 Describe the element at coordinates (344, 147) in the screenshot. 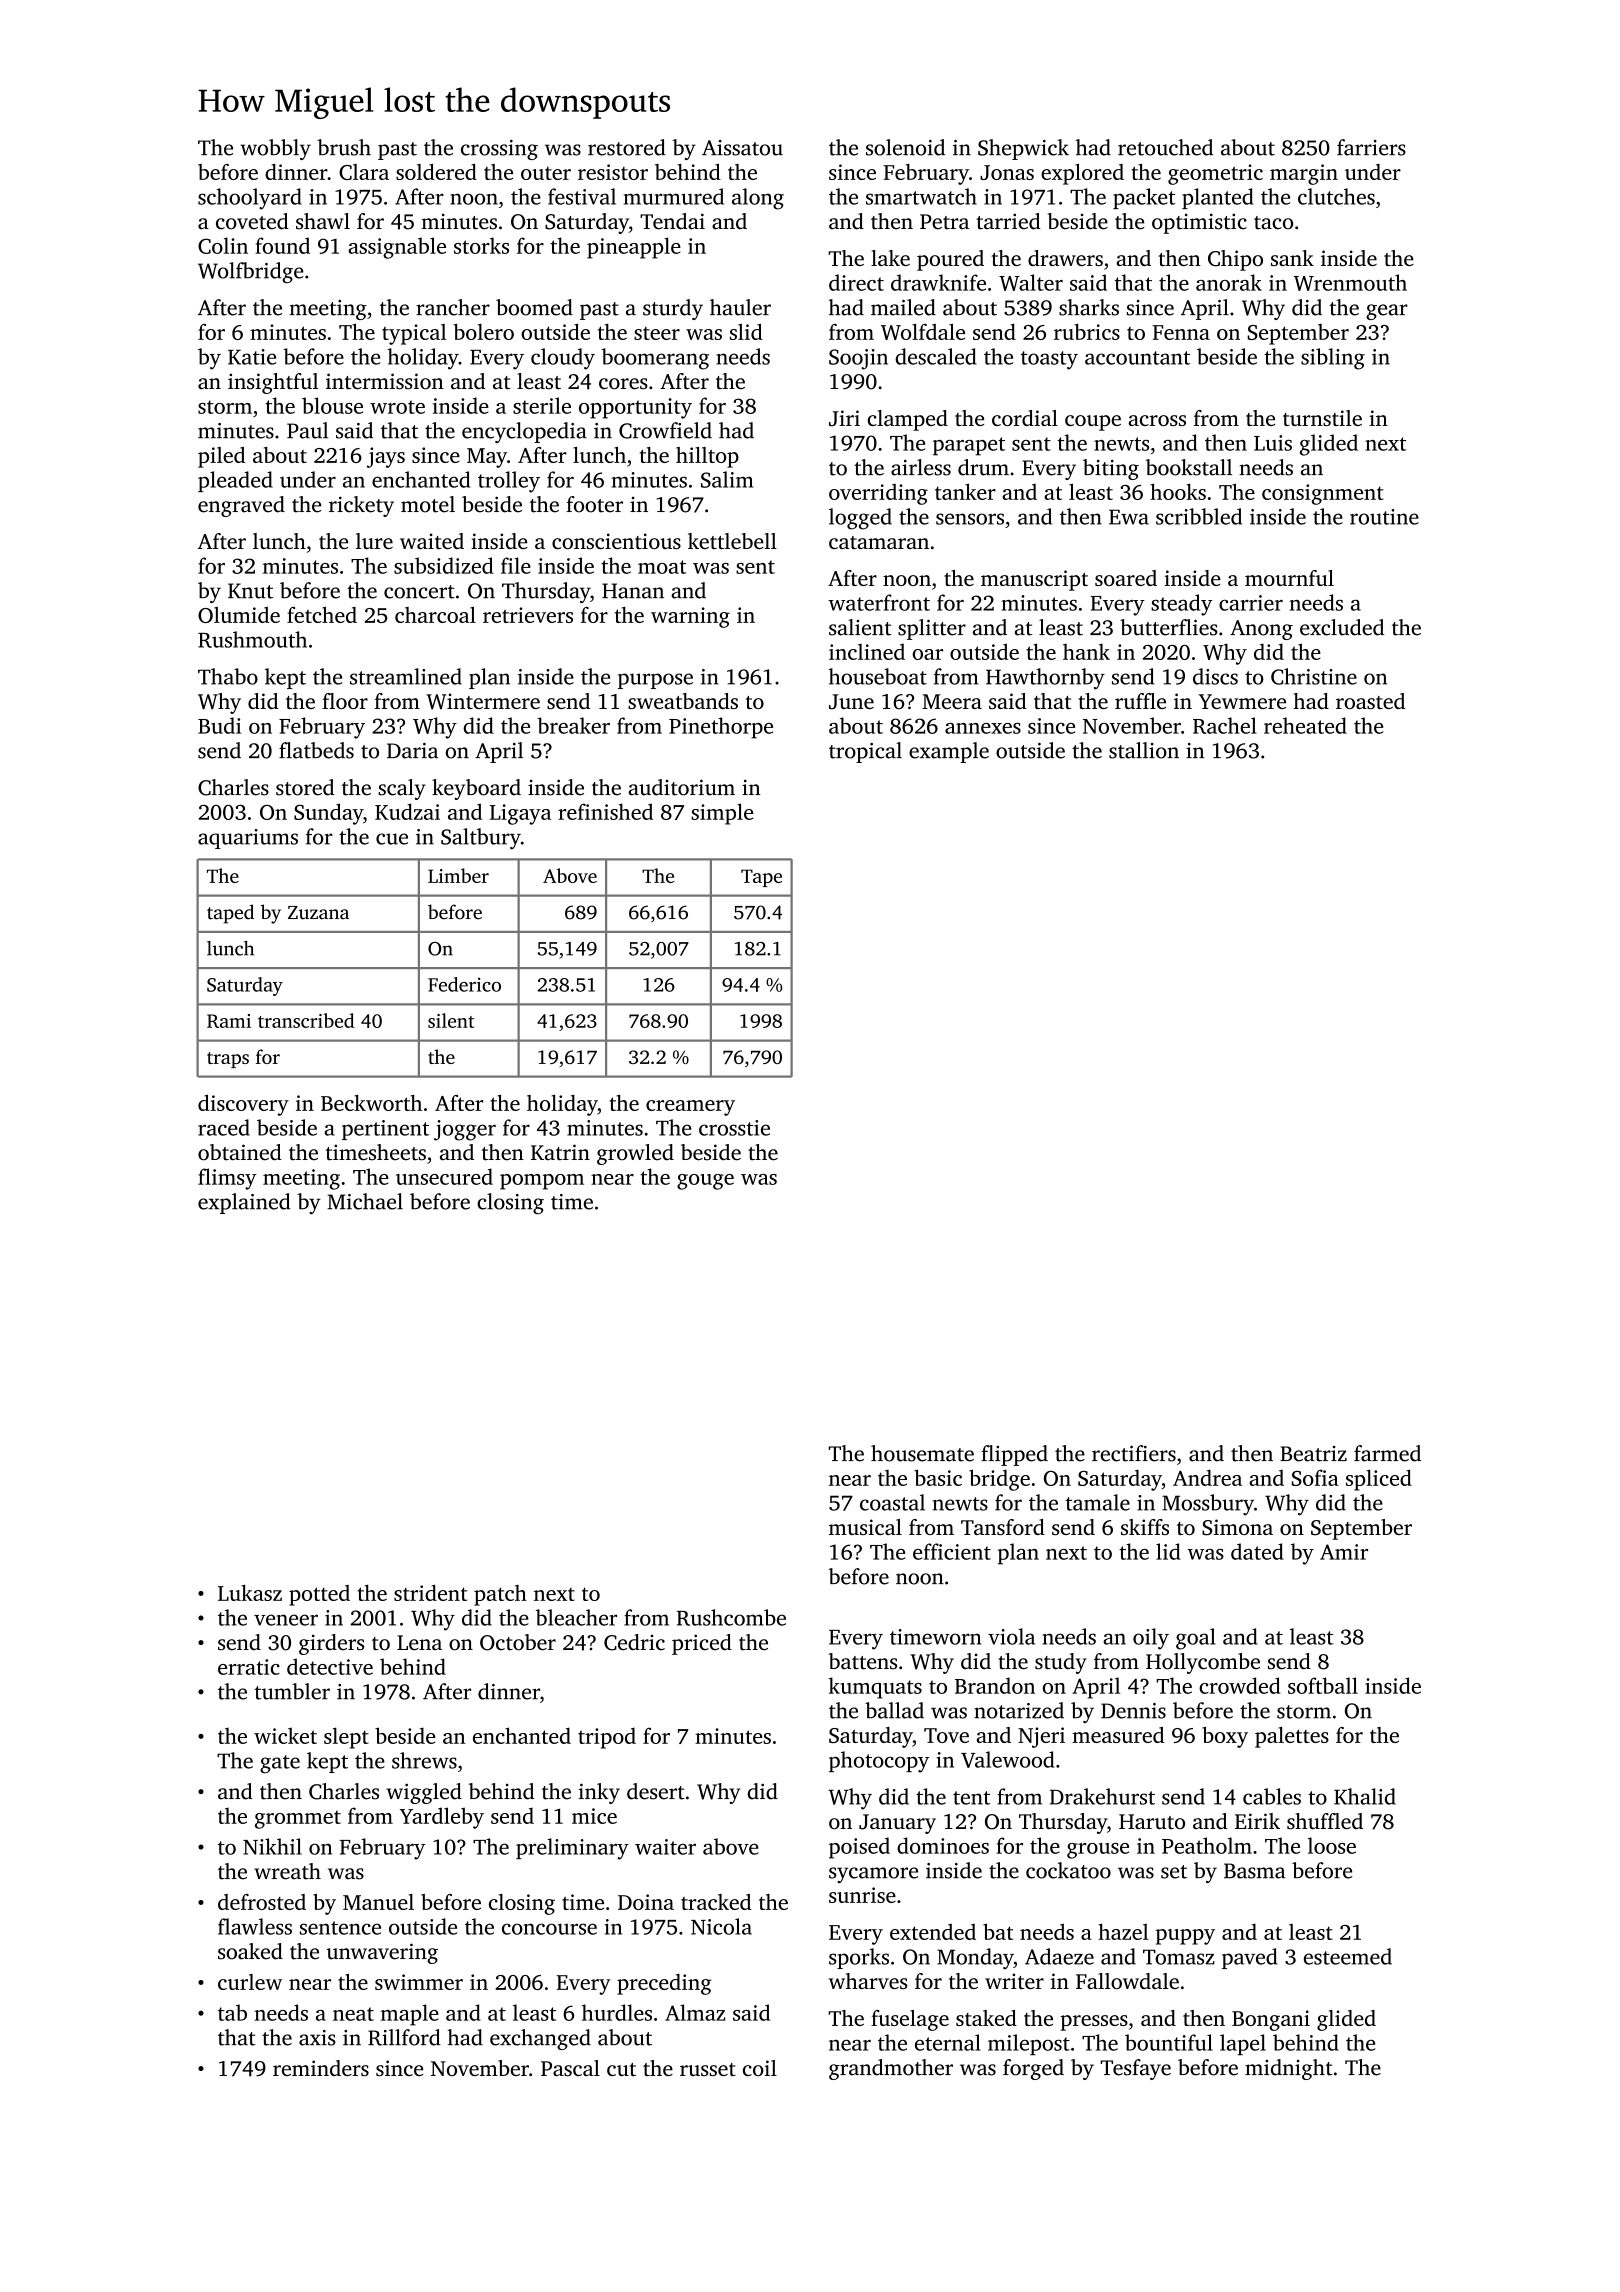

I see `brush` at that location.
